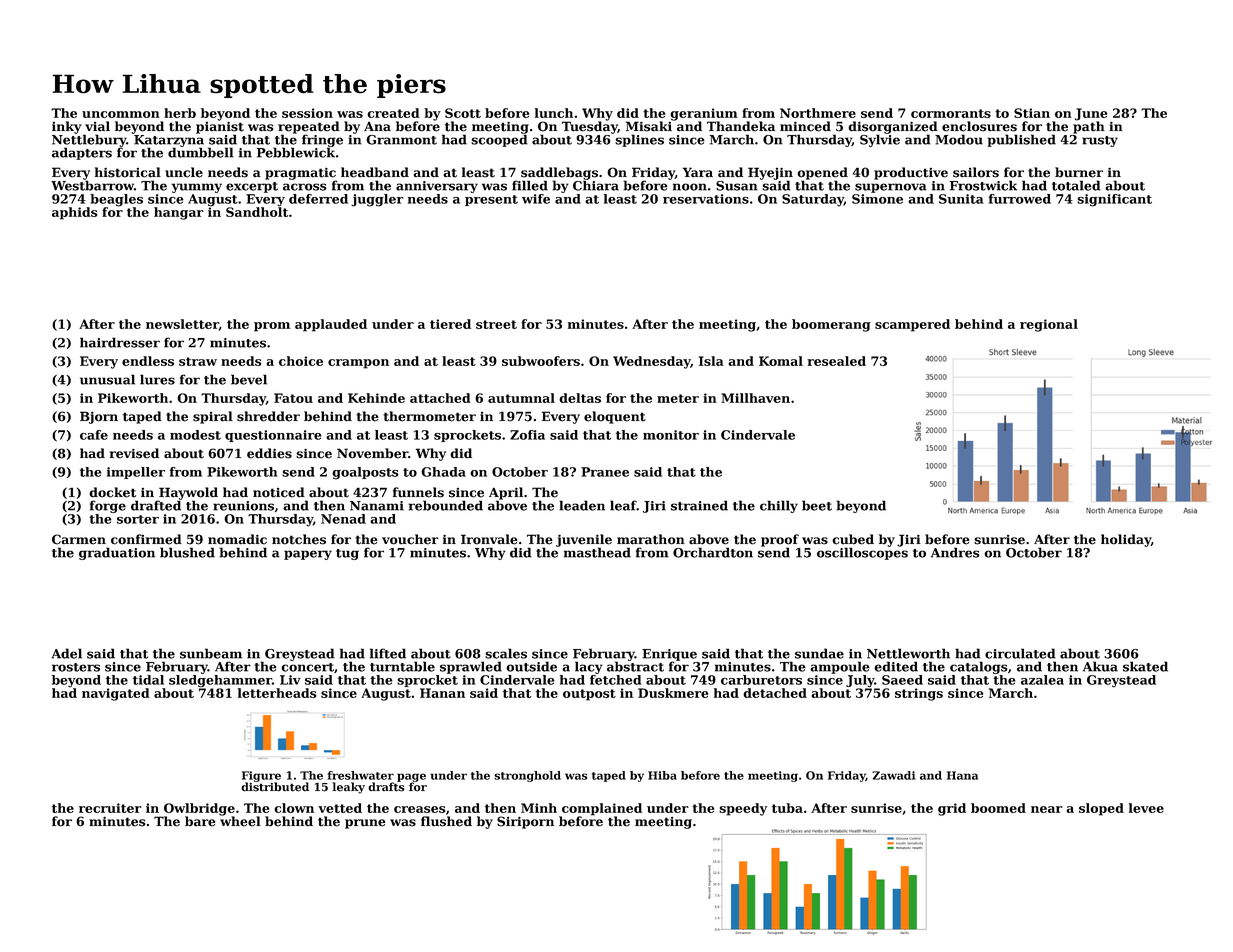  I want to click on Stian, so click(1032, 113).
